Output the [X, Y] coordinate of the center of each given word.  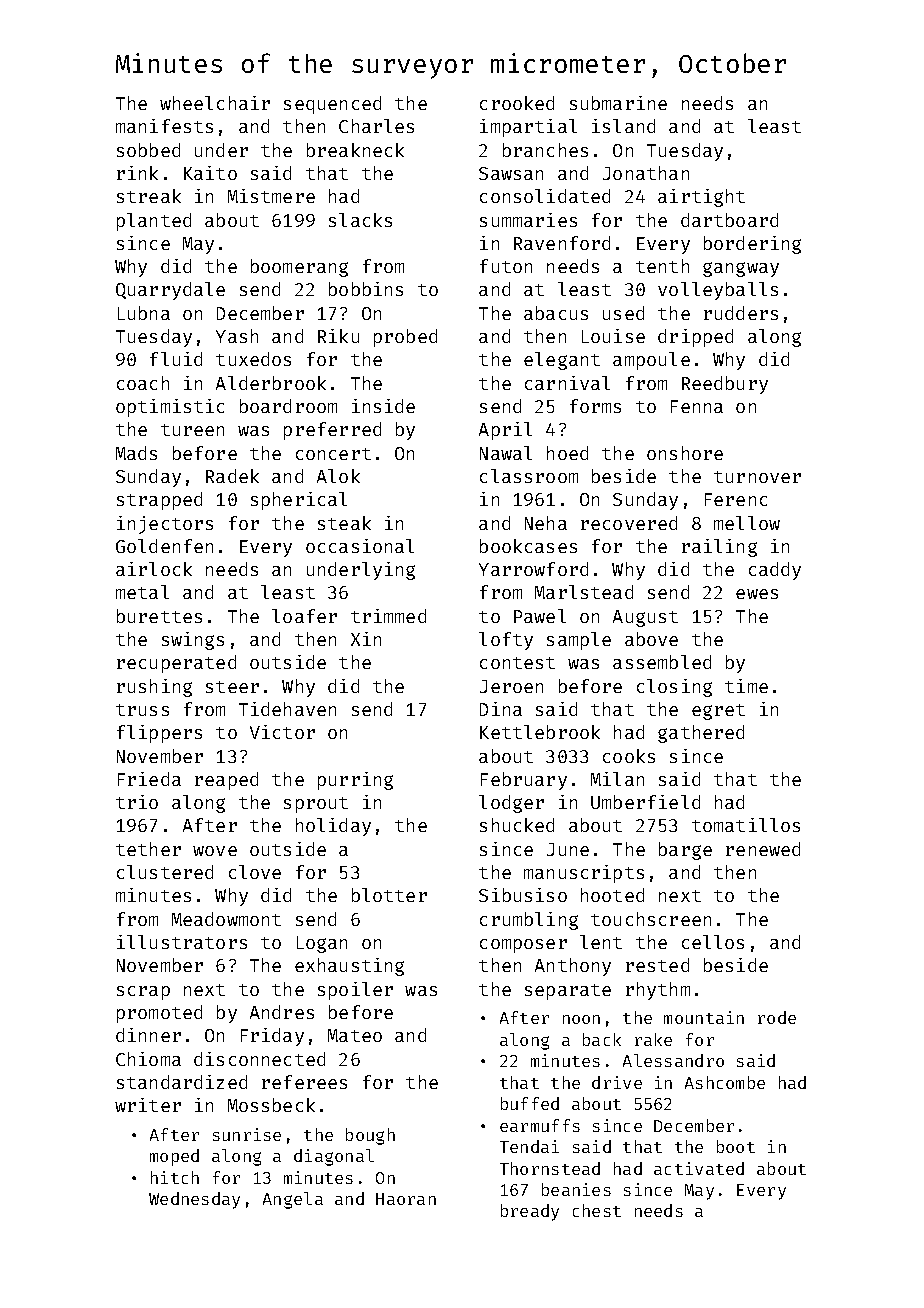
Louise [613, 336]
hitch [175, 1177]
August [645, 618]
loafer [304, 616]
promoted [159, 1014]
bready [530, 1212]
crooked [517, 103]
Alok [338, 476]
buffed [530, 1103]
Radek [232, 476]
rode [777, 1017]
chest [597, 1210]
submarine [618, 103]
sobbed [148, 150]
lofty [506, 641]
